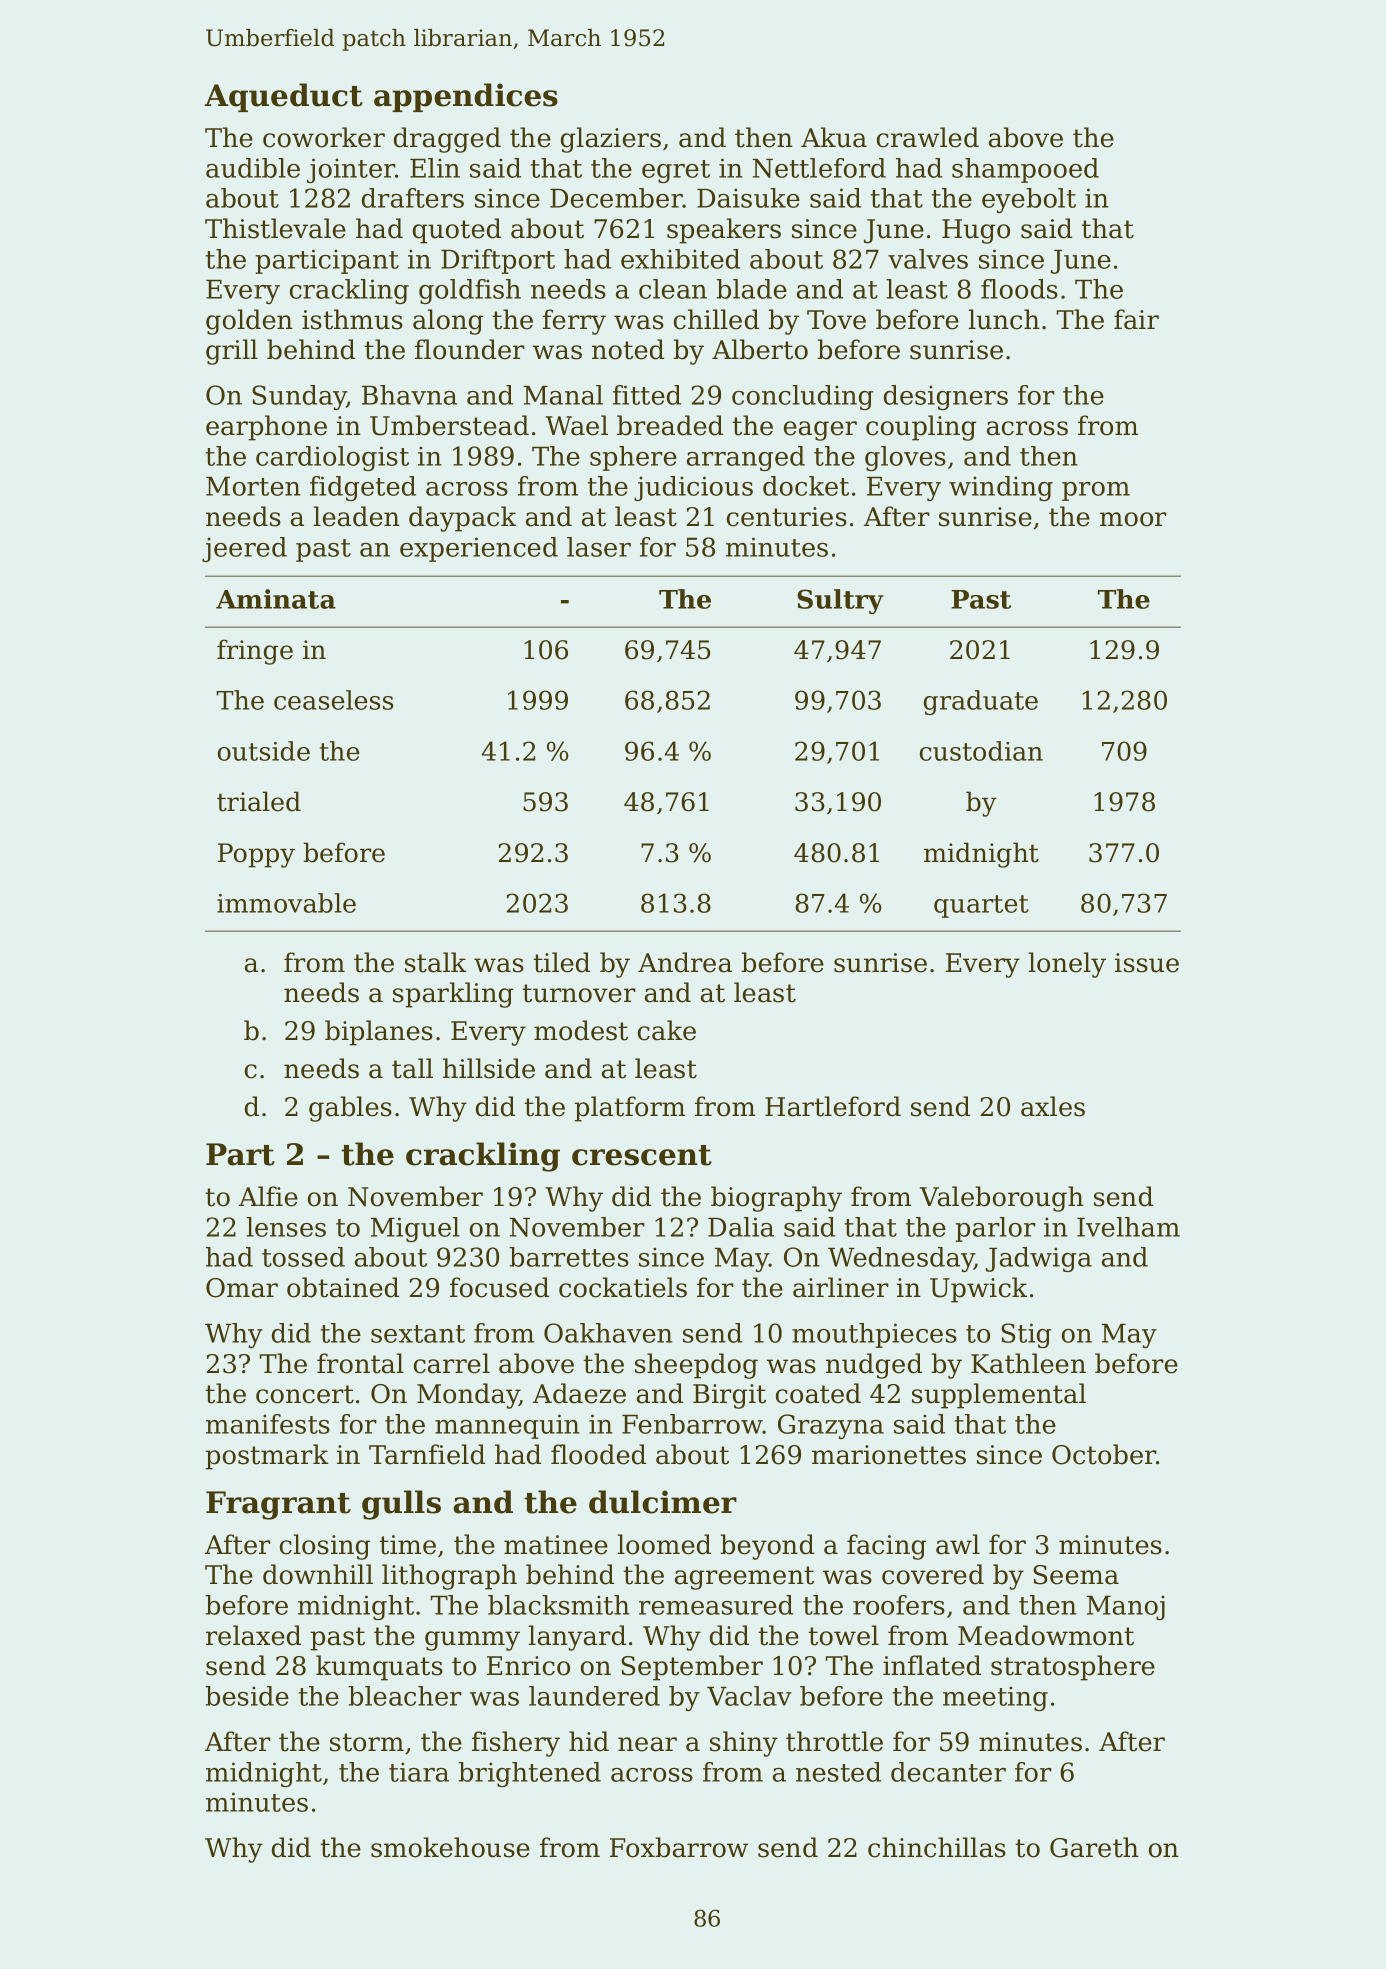  What do you see at coordinates (611, 140) in the image?
I see `glaziers` at bounding box center [611, 140].
